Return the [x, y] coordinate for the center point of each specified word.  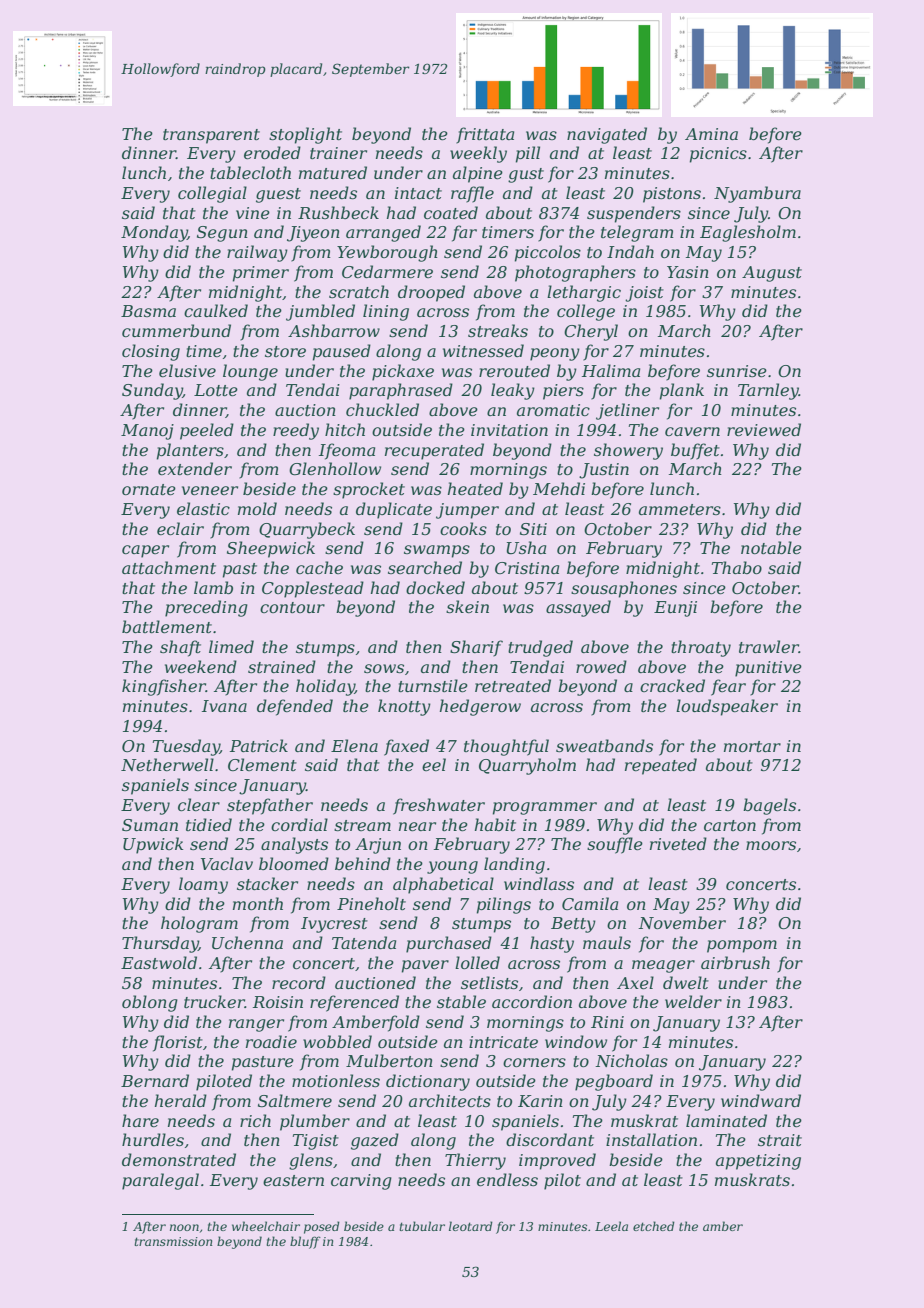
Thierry [475, 1161]
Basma [148, 311]
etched [654, 1226]
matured [333, 172]
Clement [262, 764]
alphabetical [443, 885]
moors [771, 845]
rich [255, 1120]
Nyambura [757, 194]
